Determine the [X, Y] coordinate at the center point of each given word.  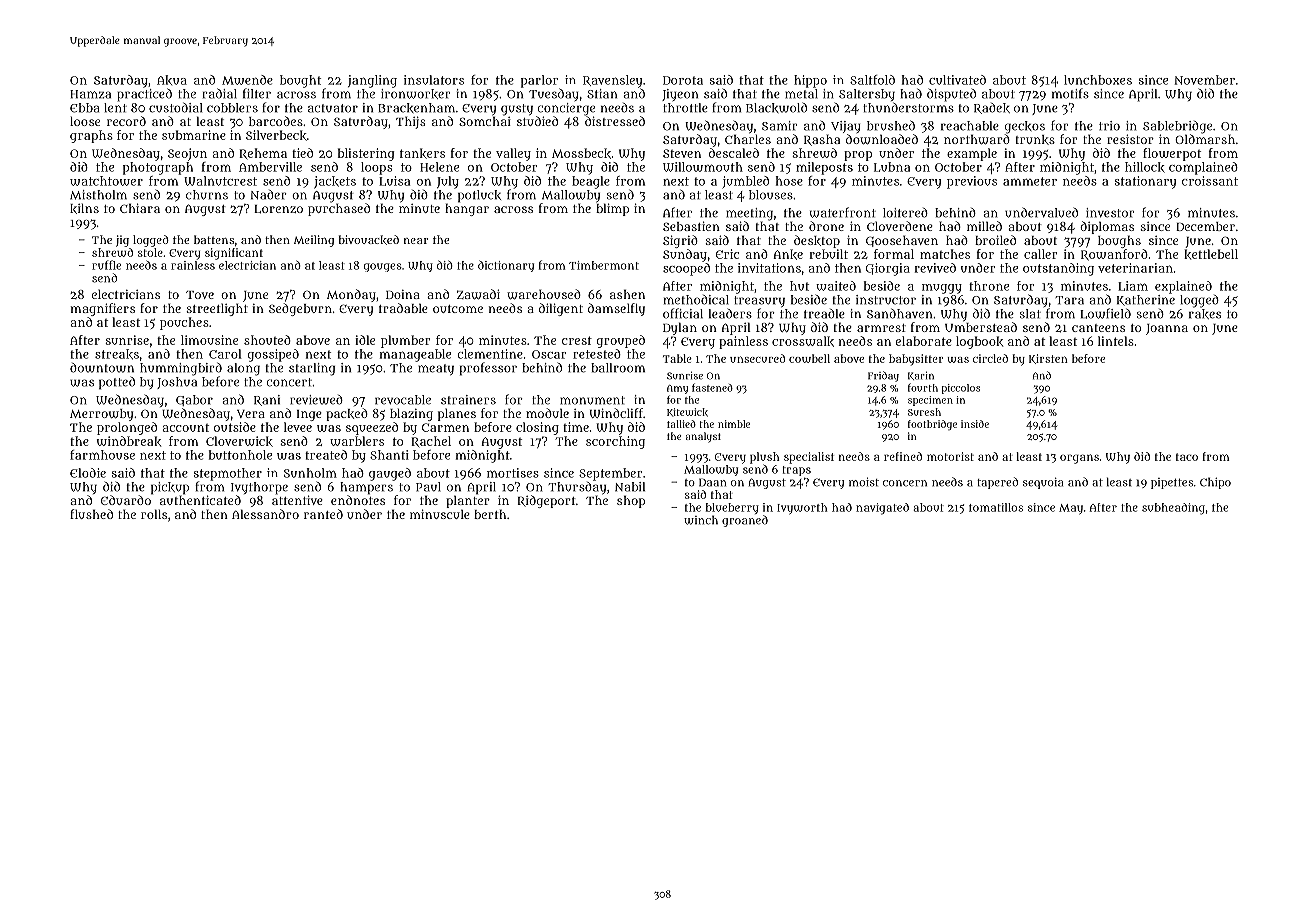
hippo [810, 81]
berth [490, 514]
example [972, 154]
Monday [351, 295]
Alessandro [265, 514]
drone [826, 226]
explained [1183, 287]
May [1071, 509]
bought [300, 81]
